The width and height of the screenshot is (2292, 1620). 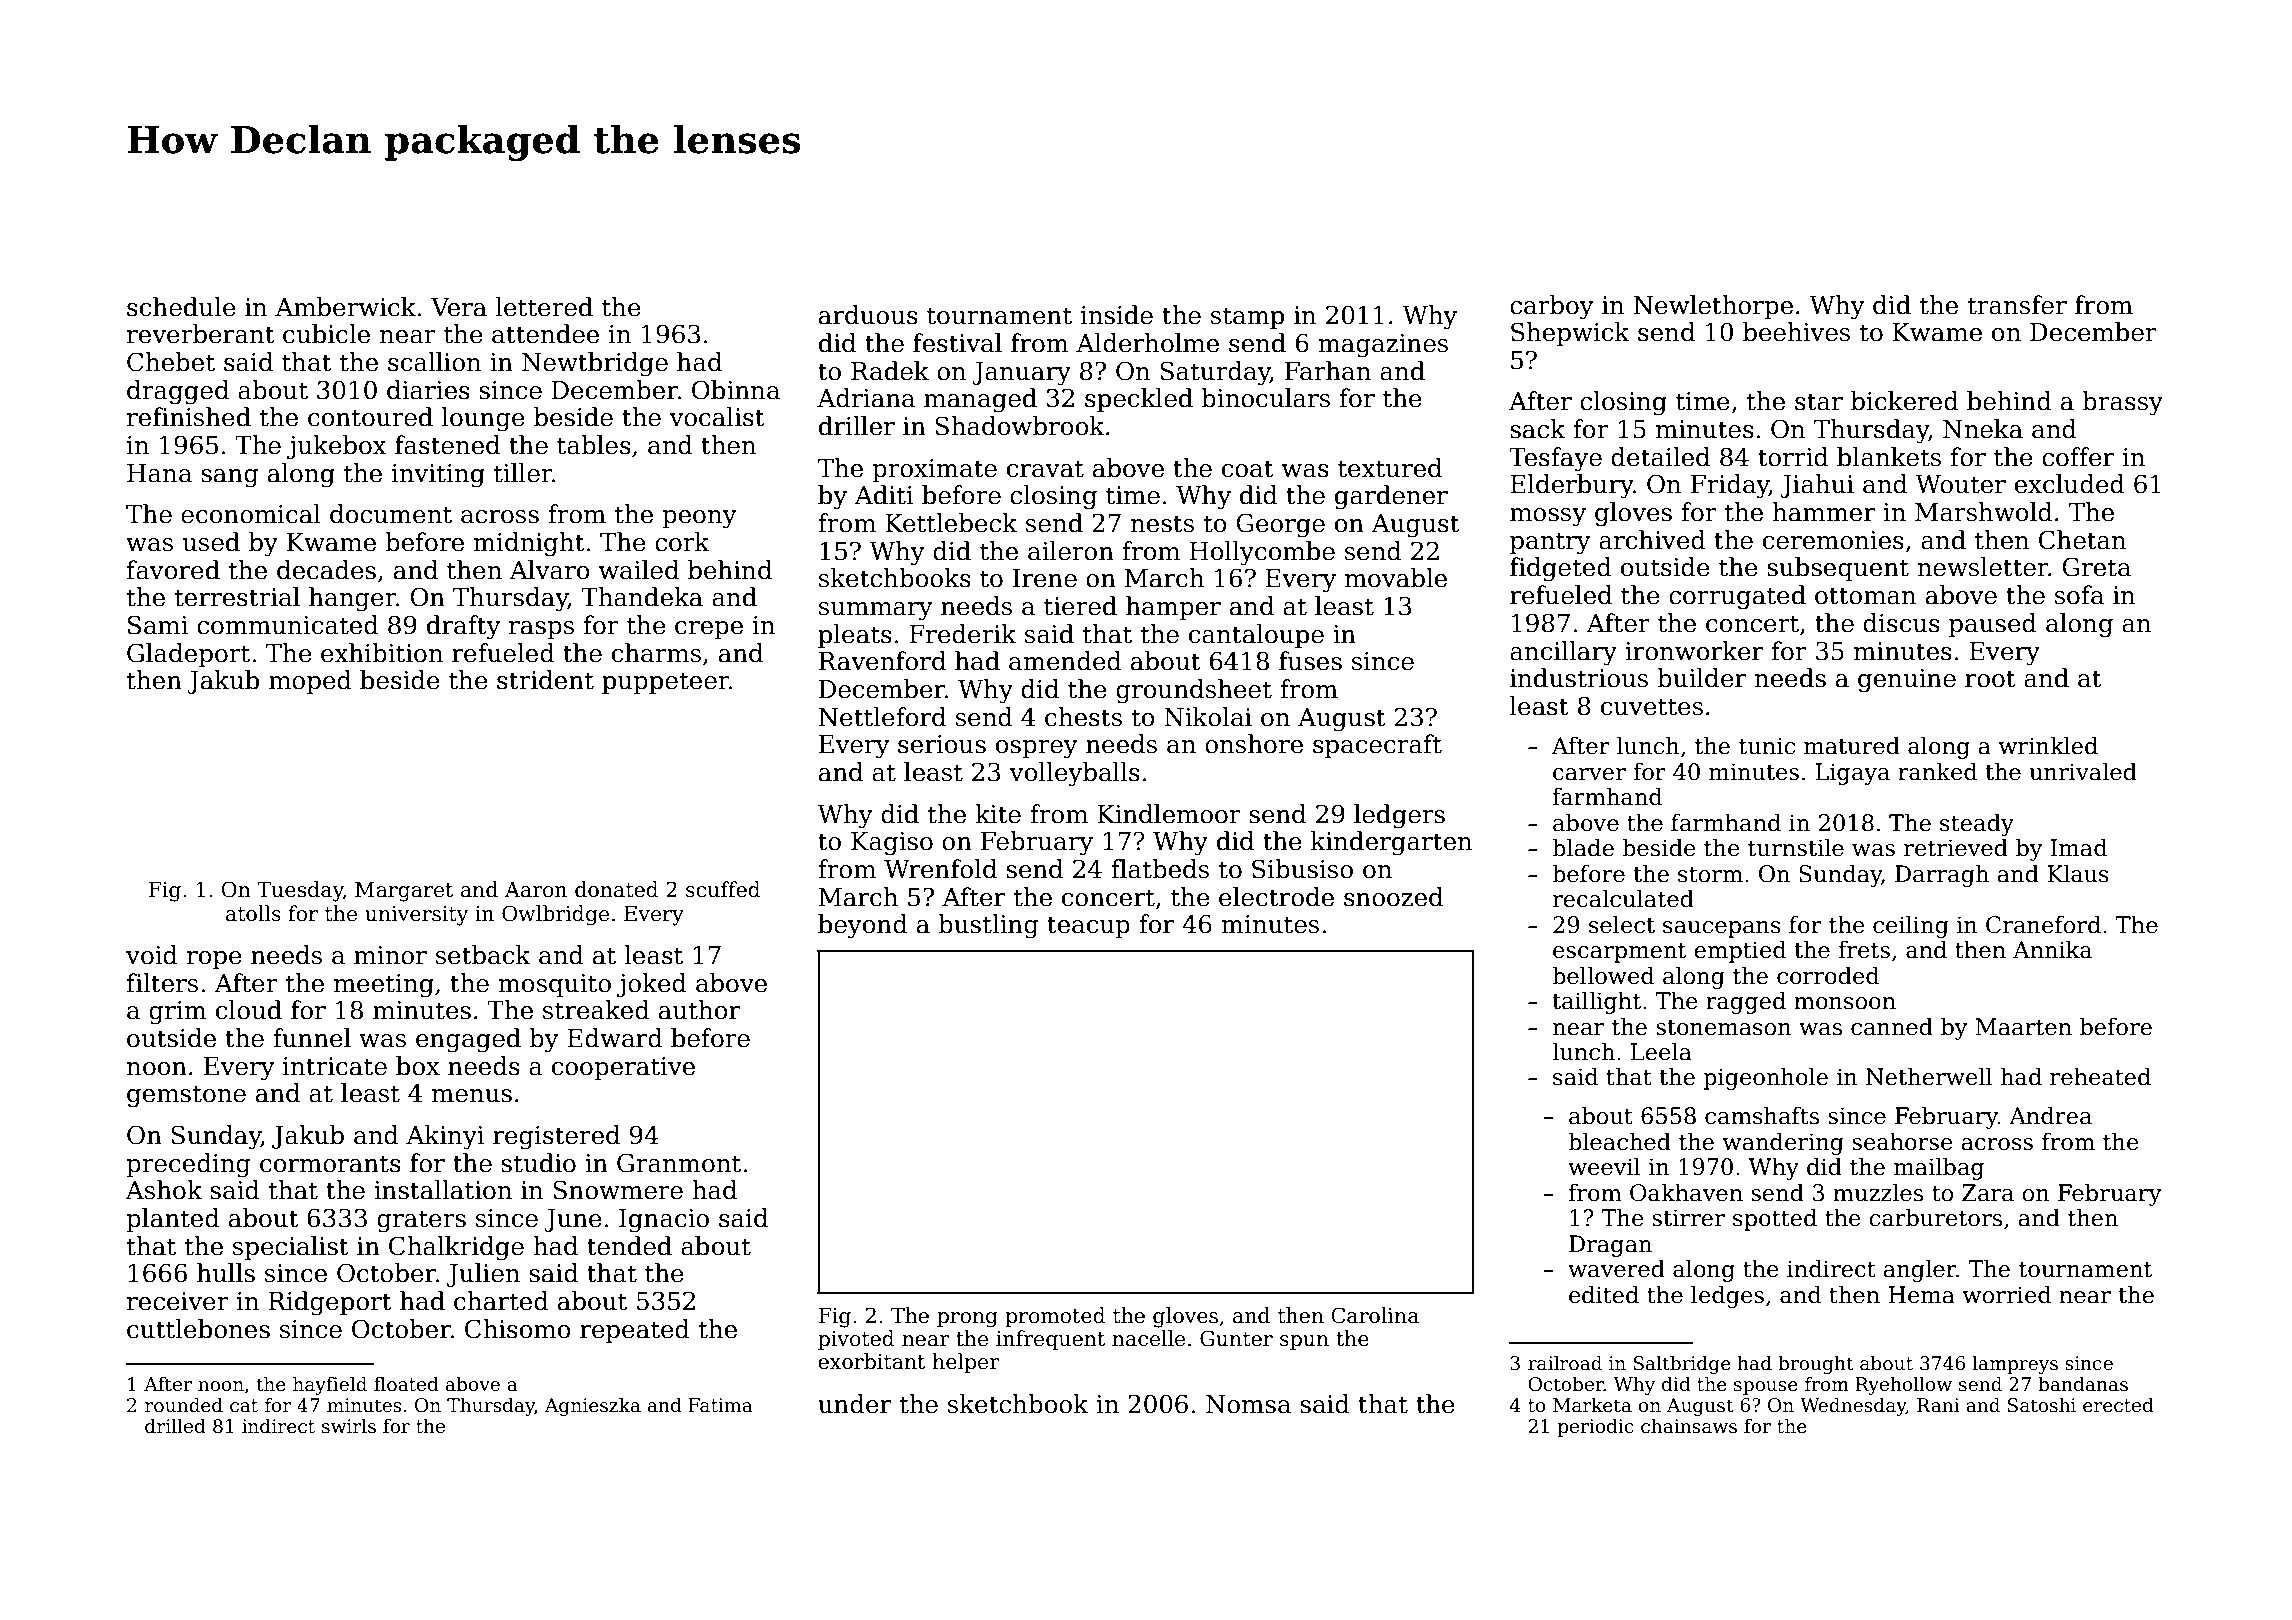 I want to click on brassy, so click(x=2122, y=403).
